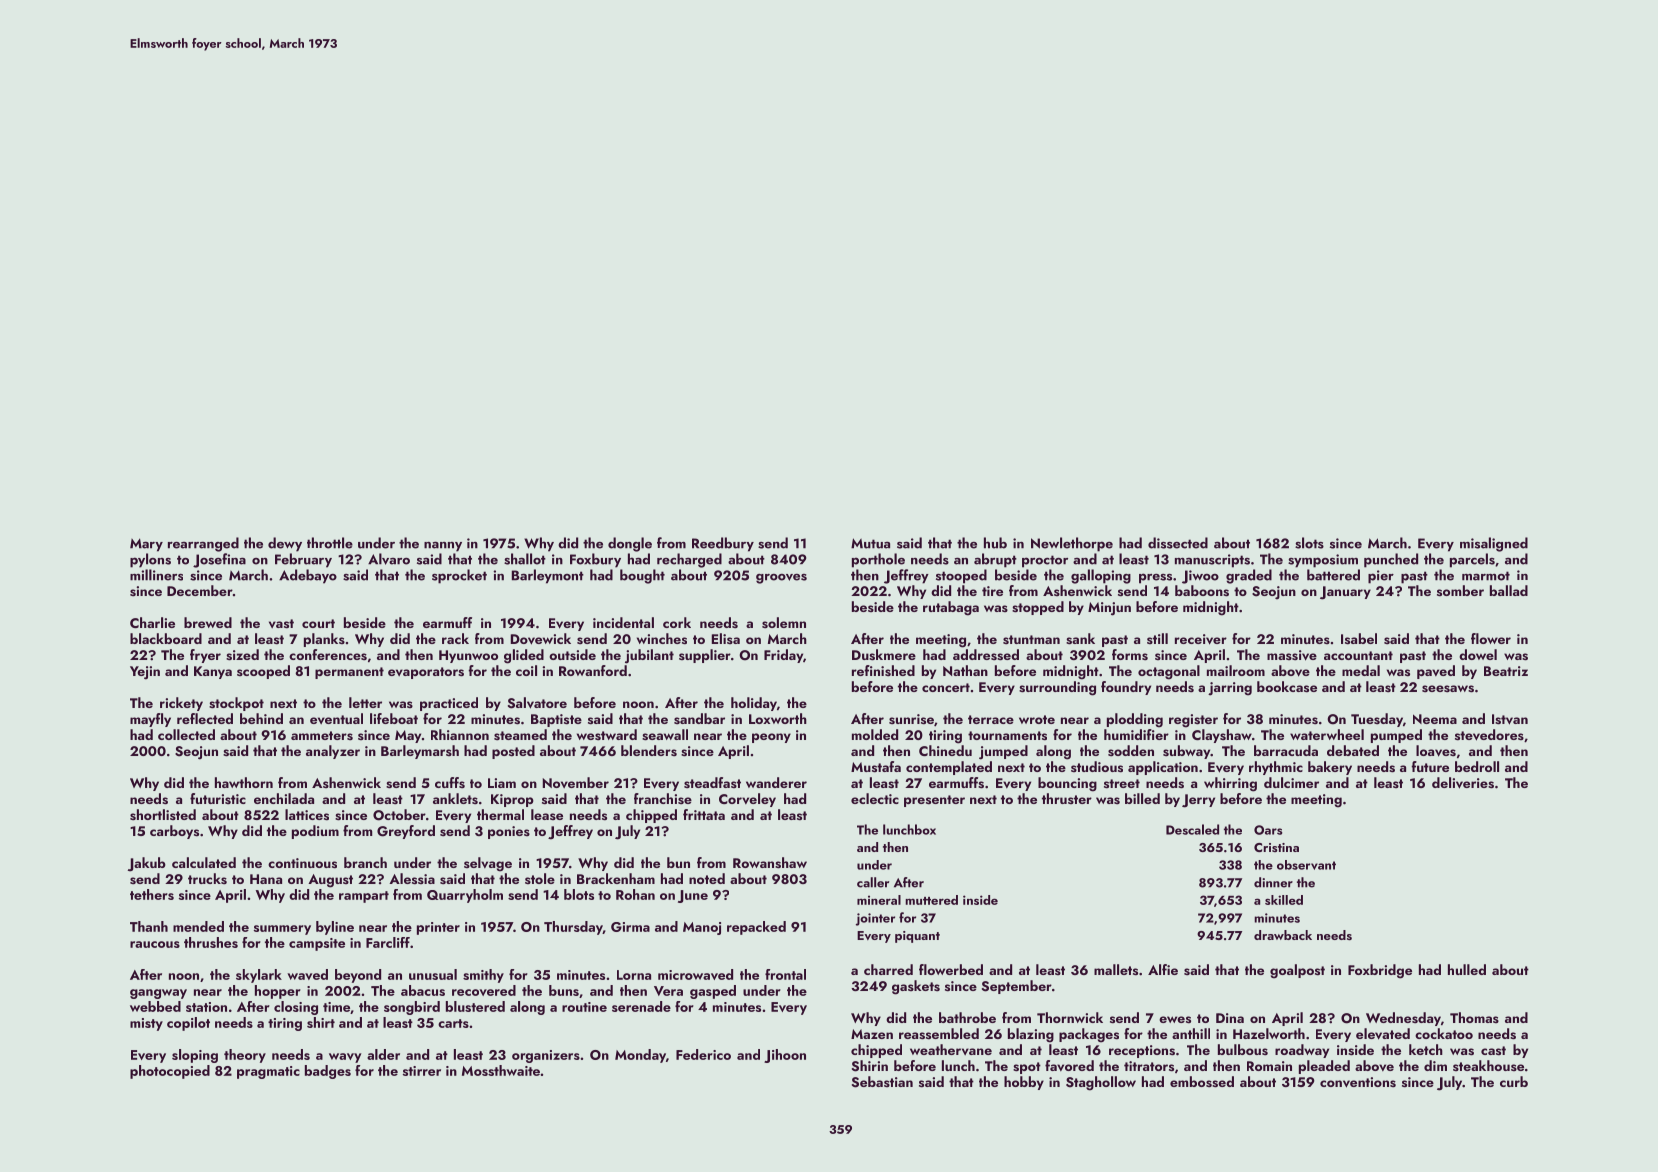 This screenshot has height=1172, width=1658. Describe the element at coordinates (501, 1070) in the screenshot. I see `Mossthwaite` at that location.
